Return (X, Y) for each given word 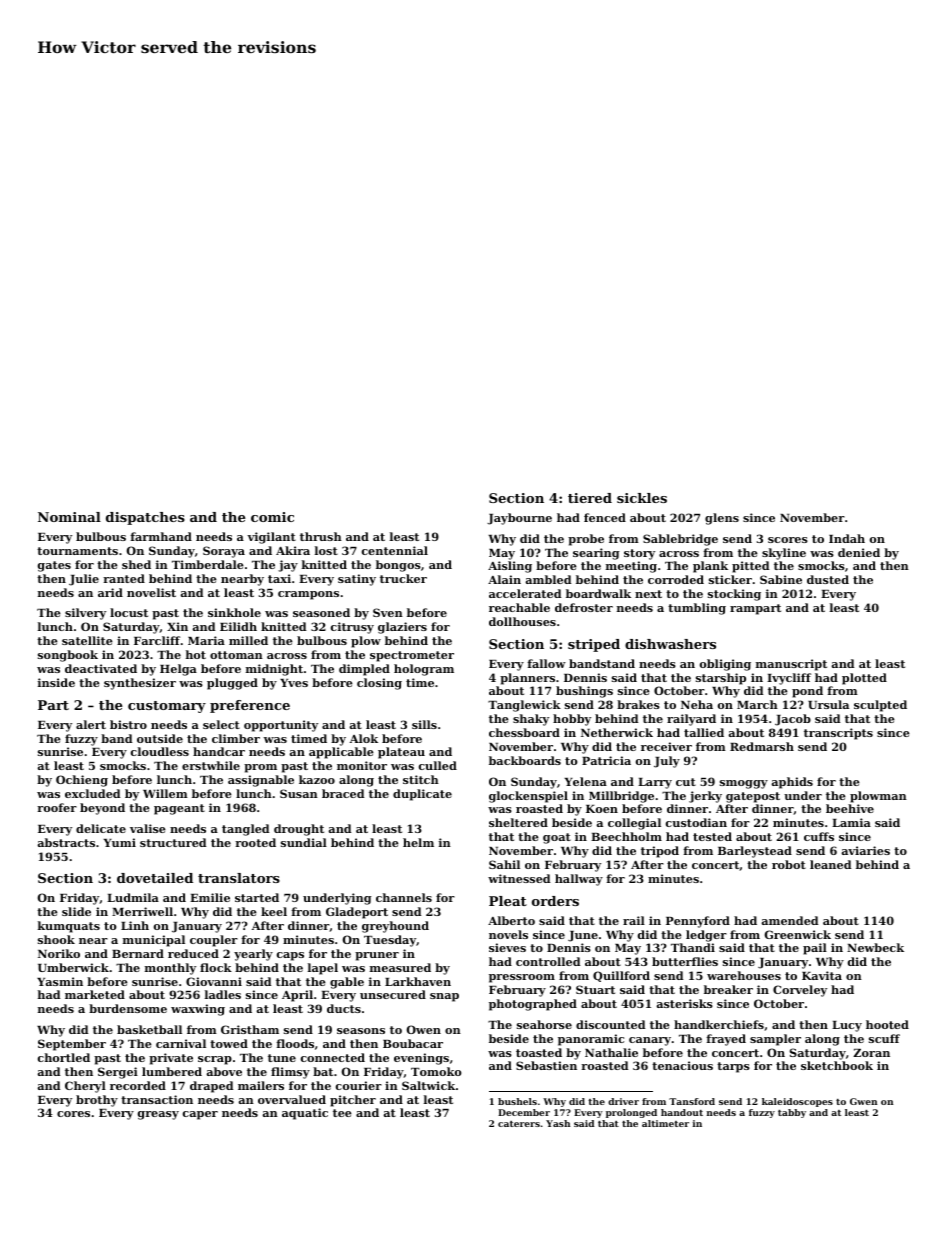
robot (789, 864)
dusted (828, 579)
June (583, 936)
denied (859, 552)
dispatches (145, 518)
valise (148, 828)
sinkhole (234, 612)
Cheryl (85, 1087)
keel (274, 911)
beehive (850, 808)
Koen (602, 809)
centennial (395, 550)
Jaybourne (519, 519)
